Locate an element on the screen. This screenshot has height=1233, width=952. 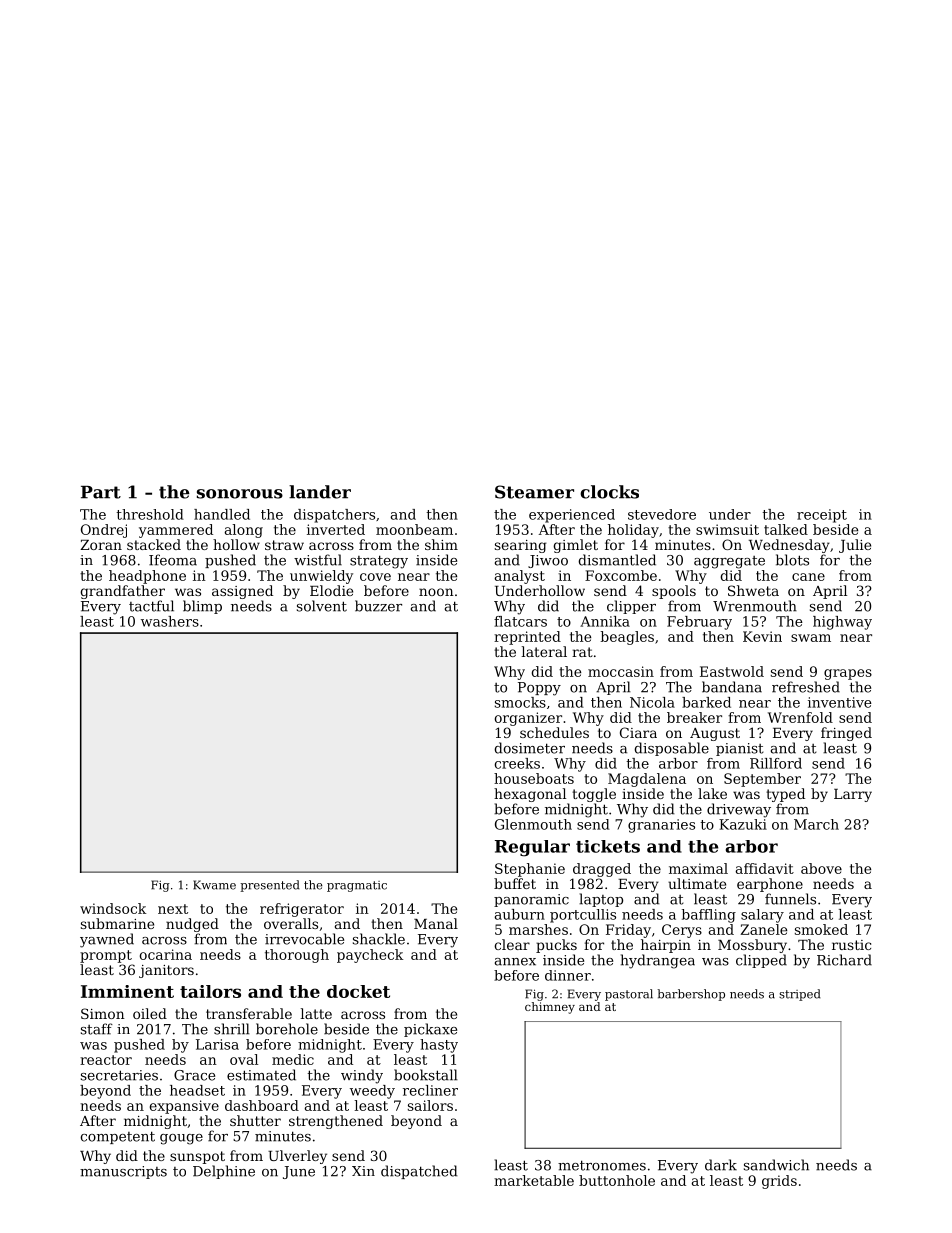
smocks is located at coordinates (520, 702).
